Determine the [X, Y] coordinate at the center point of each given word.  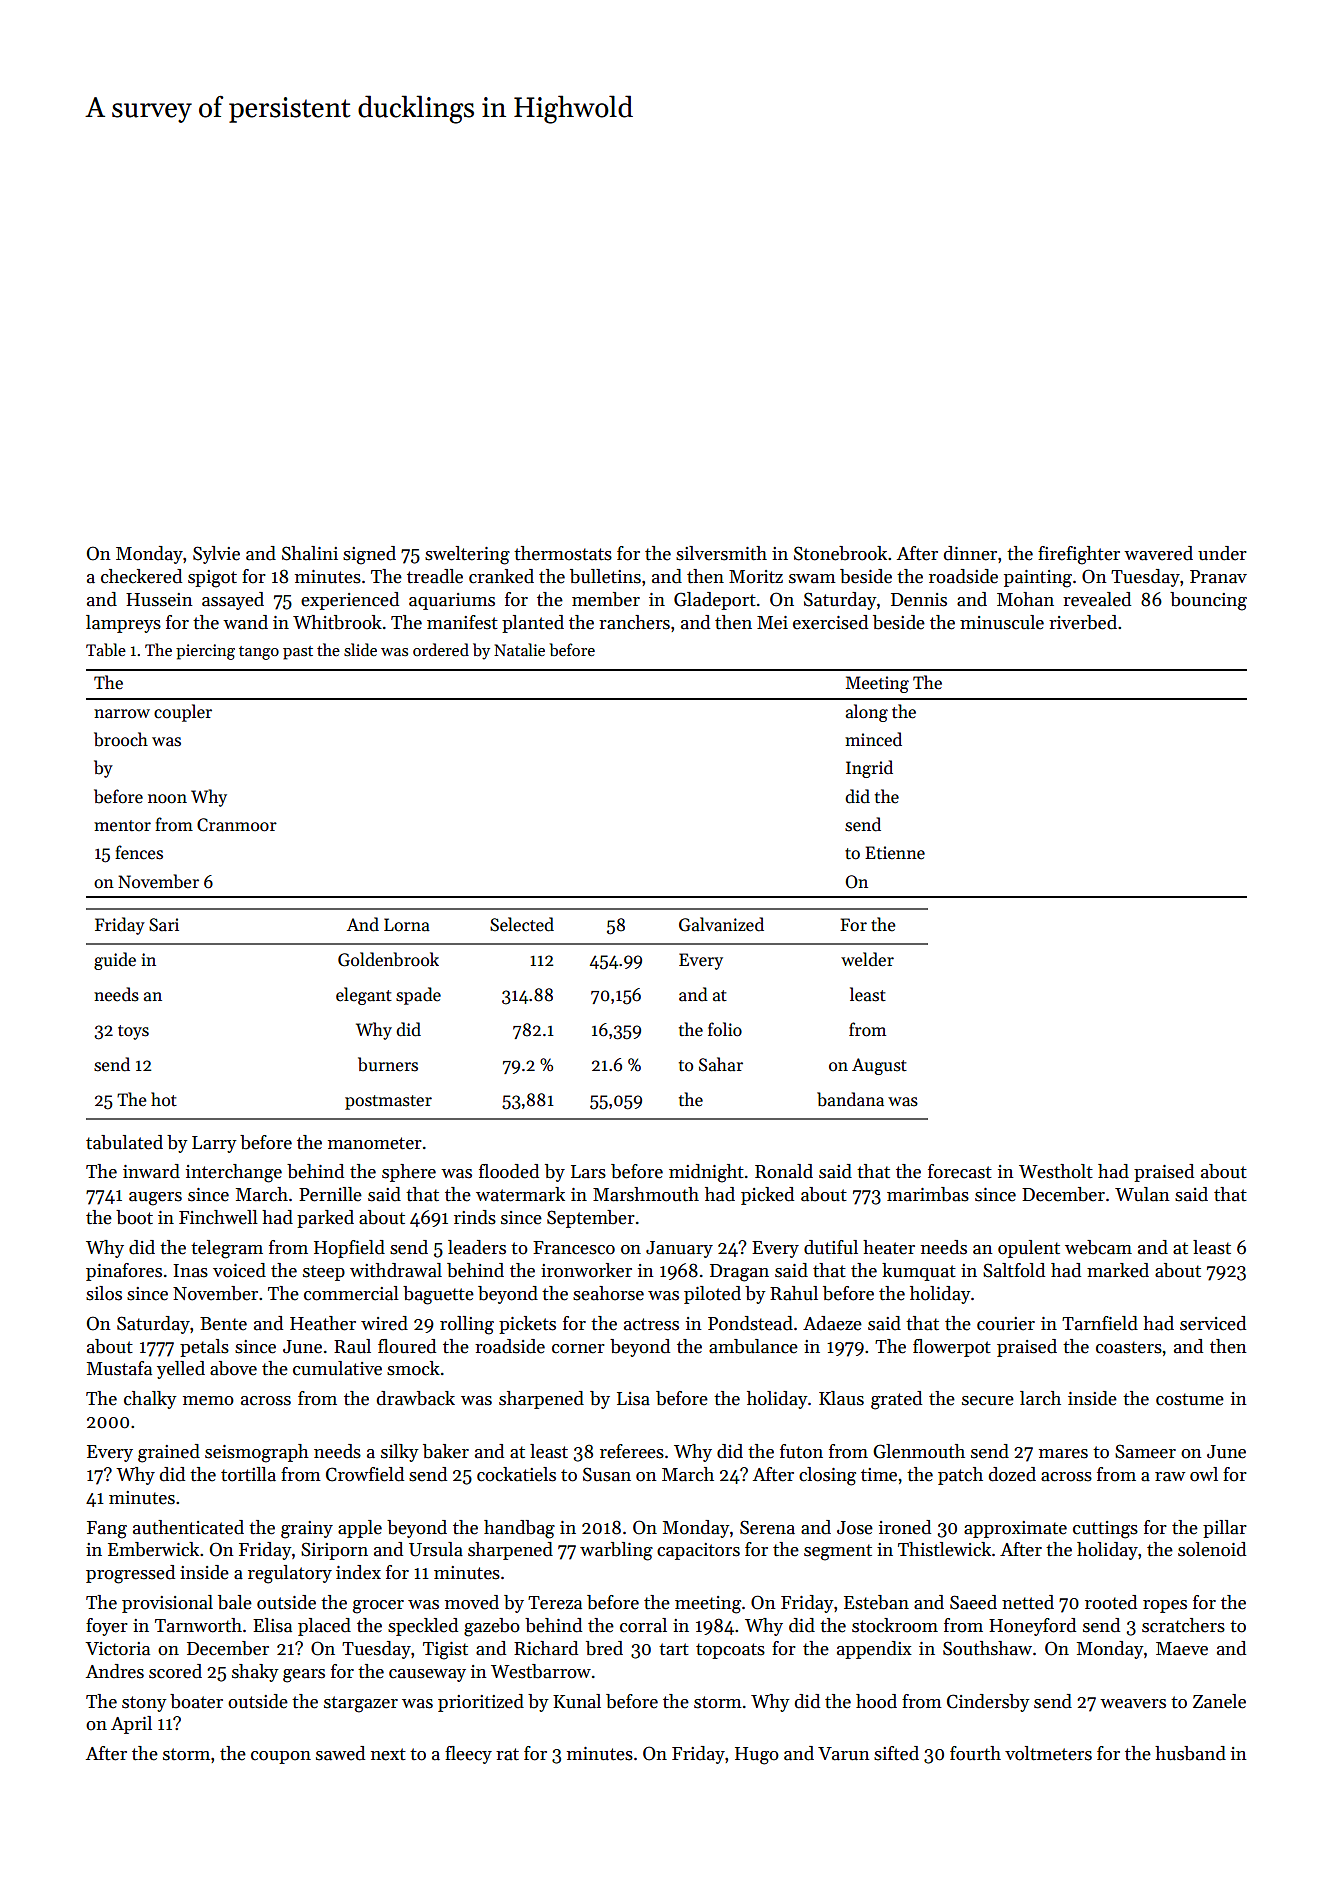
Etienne [895, 853]
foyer [107, 1627]
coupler [183, 713]
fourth [975, 1753]
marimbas [928, 1194]
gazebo [492, 1627]
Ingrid [869, 769]
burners [388, 1064]
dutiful [831, 1247]
